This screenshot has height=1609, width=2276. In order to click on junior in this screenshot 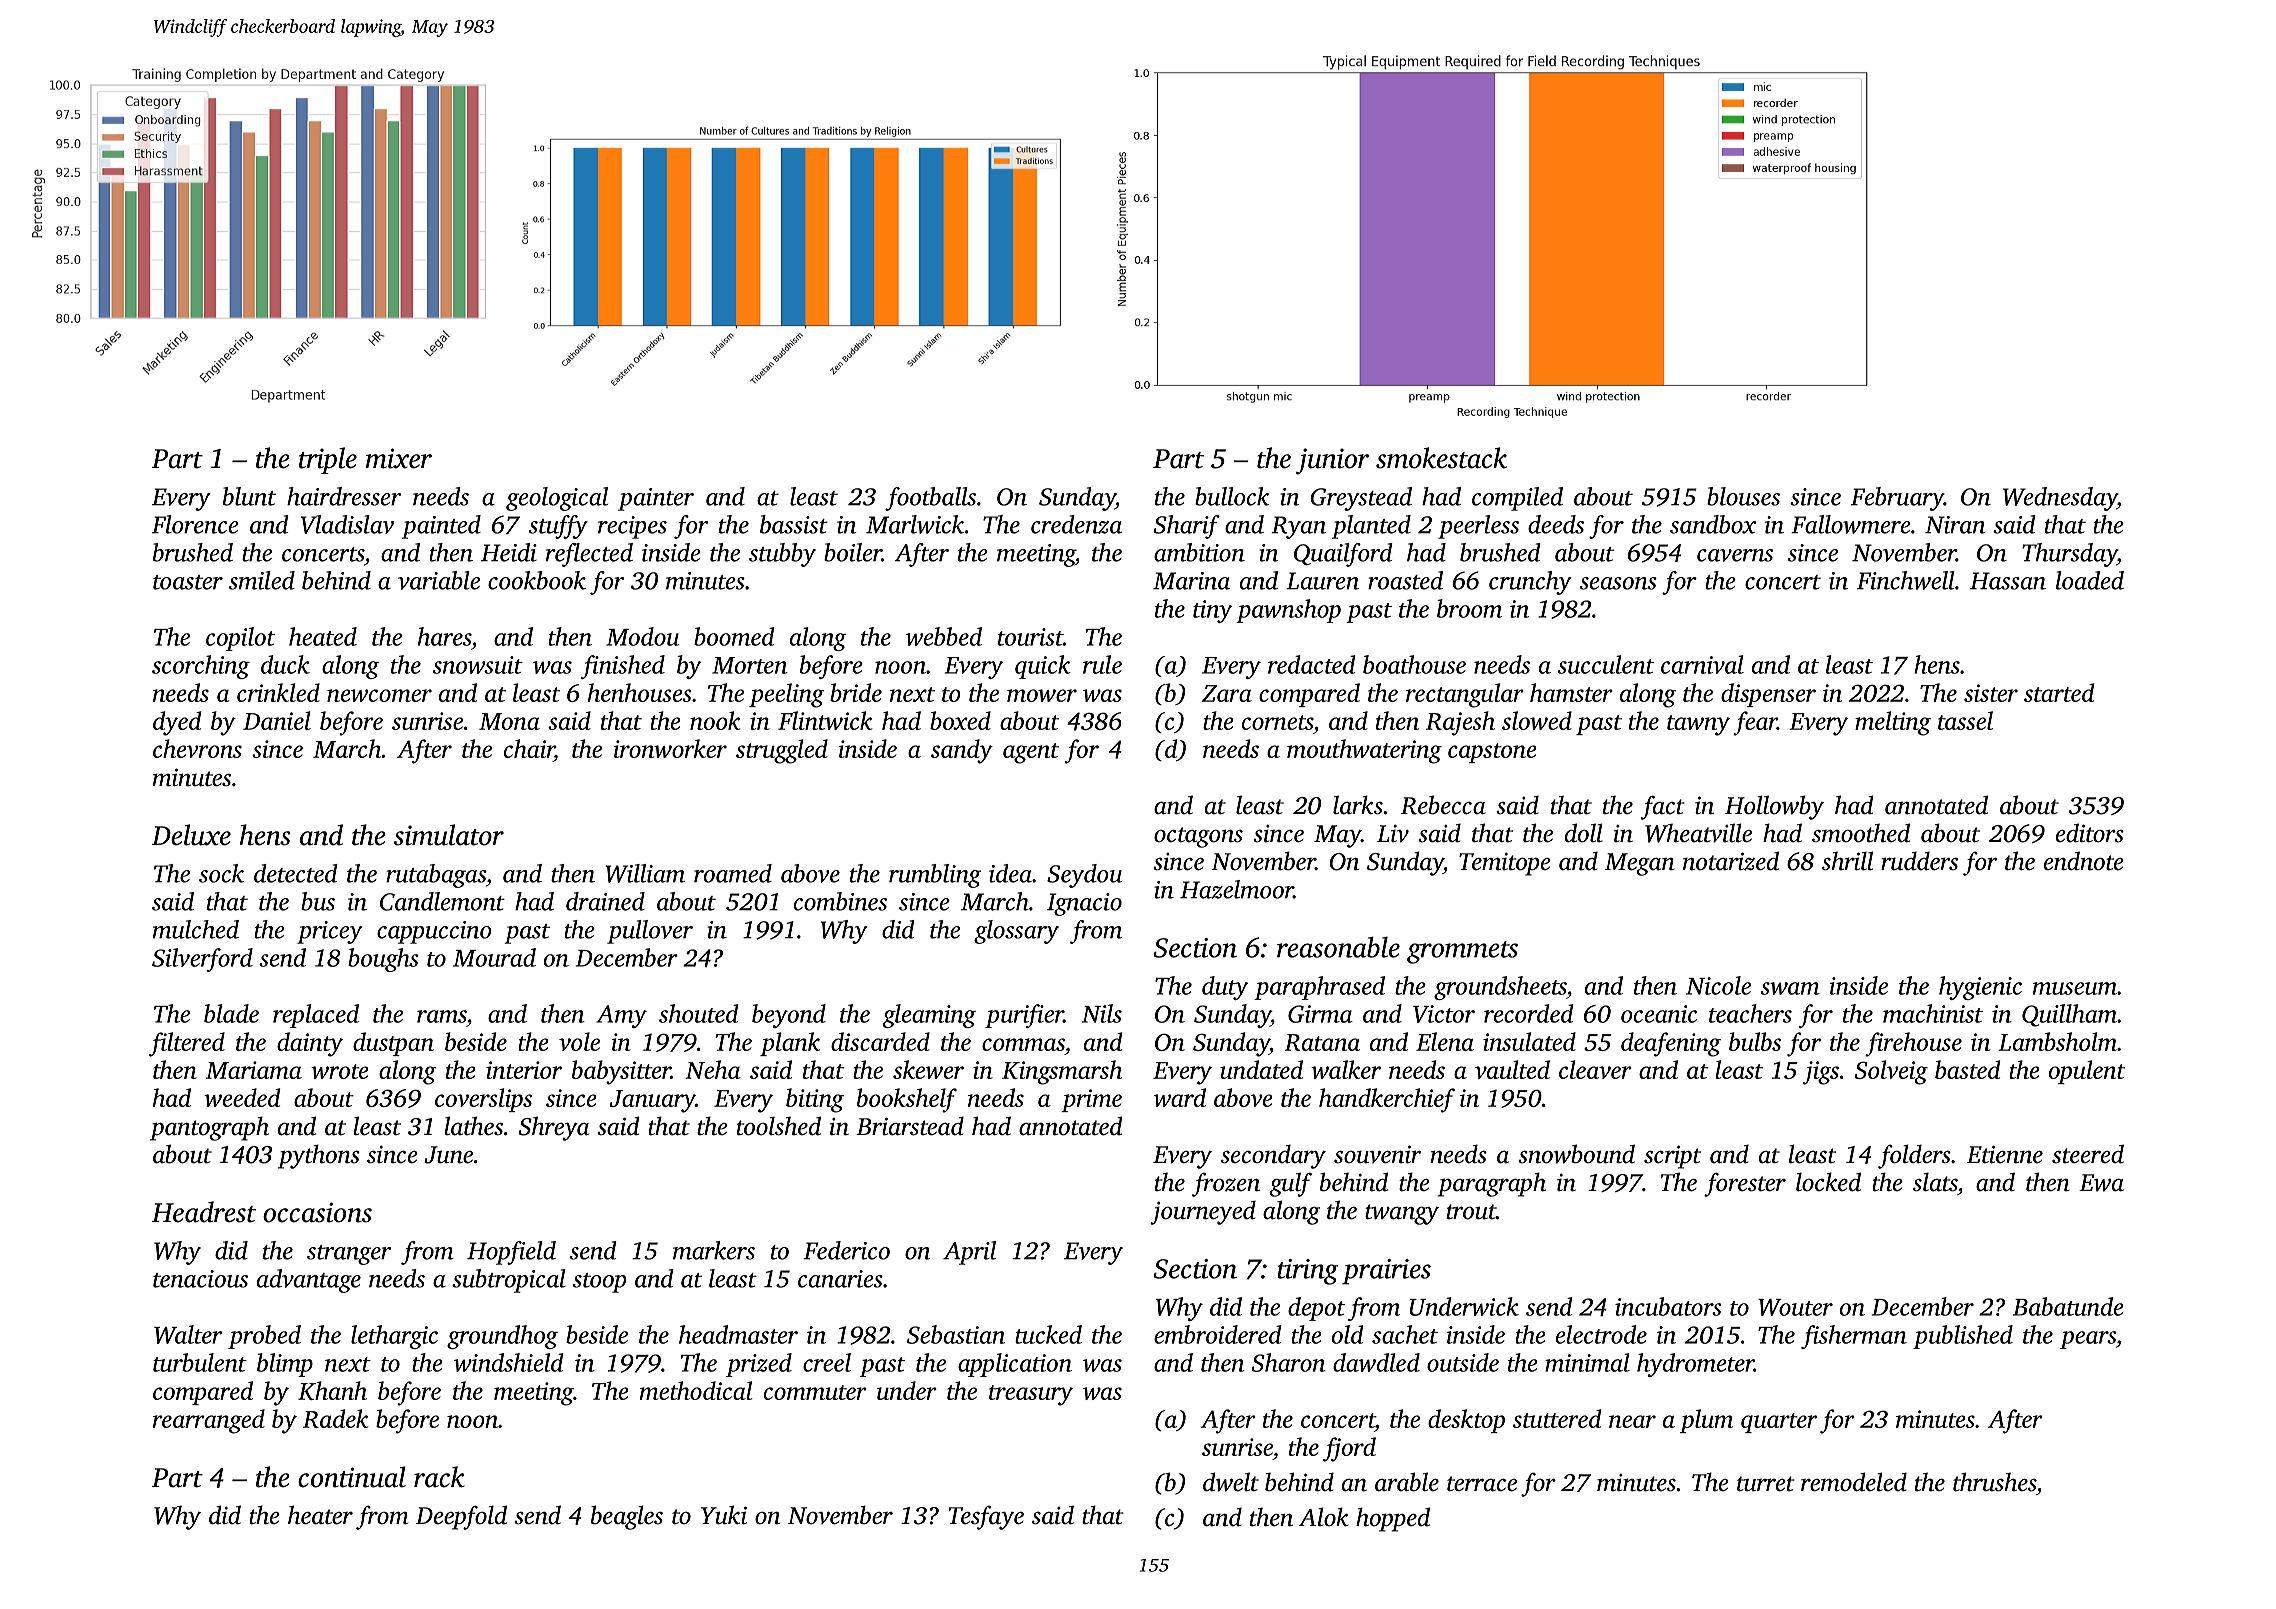, I will do `click(1332, 461)`.
